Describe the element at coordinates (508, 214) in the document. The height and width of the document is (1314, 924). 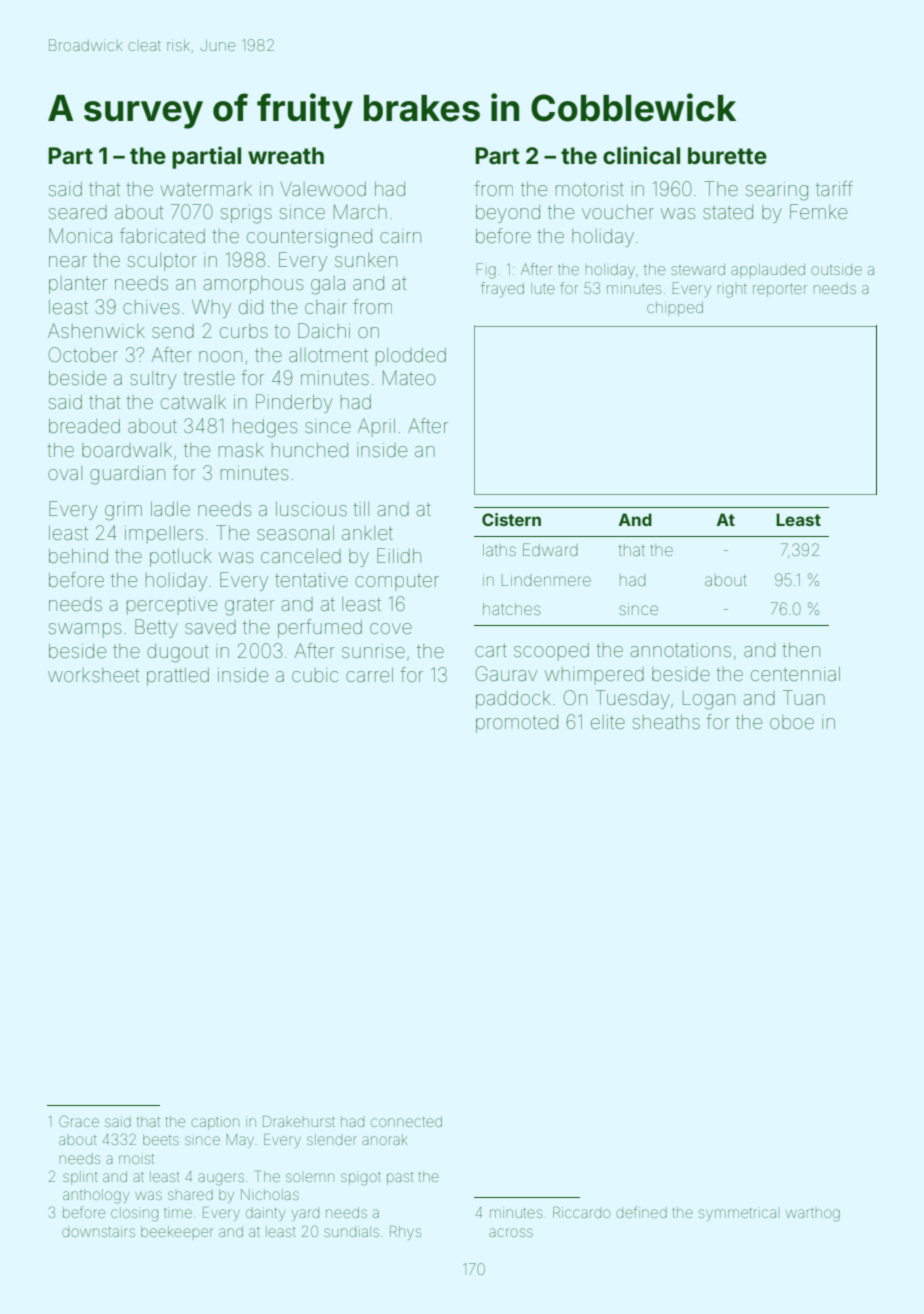
I see `beyond` at that location.
